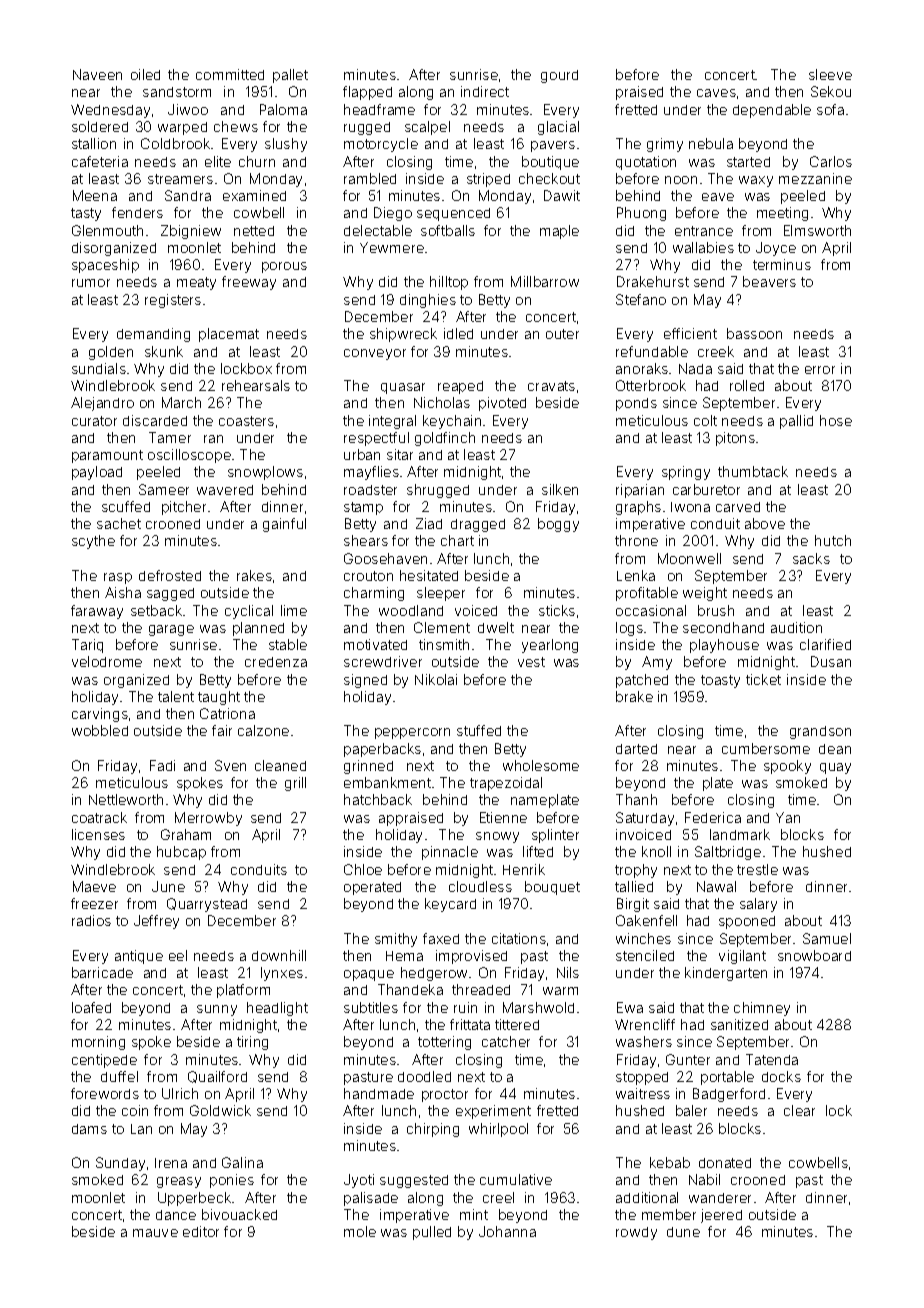 This screenshot has width=924, height=1308. Describe the element at coordinates (830, 74) in the screenshot. I see `sleeve` at that location.
